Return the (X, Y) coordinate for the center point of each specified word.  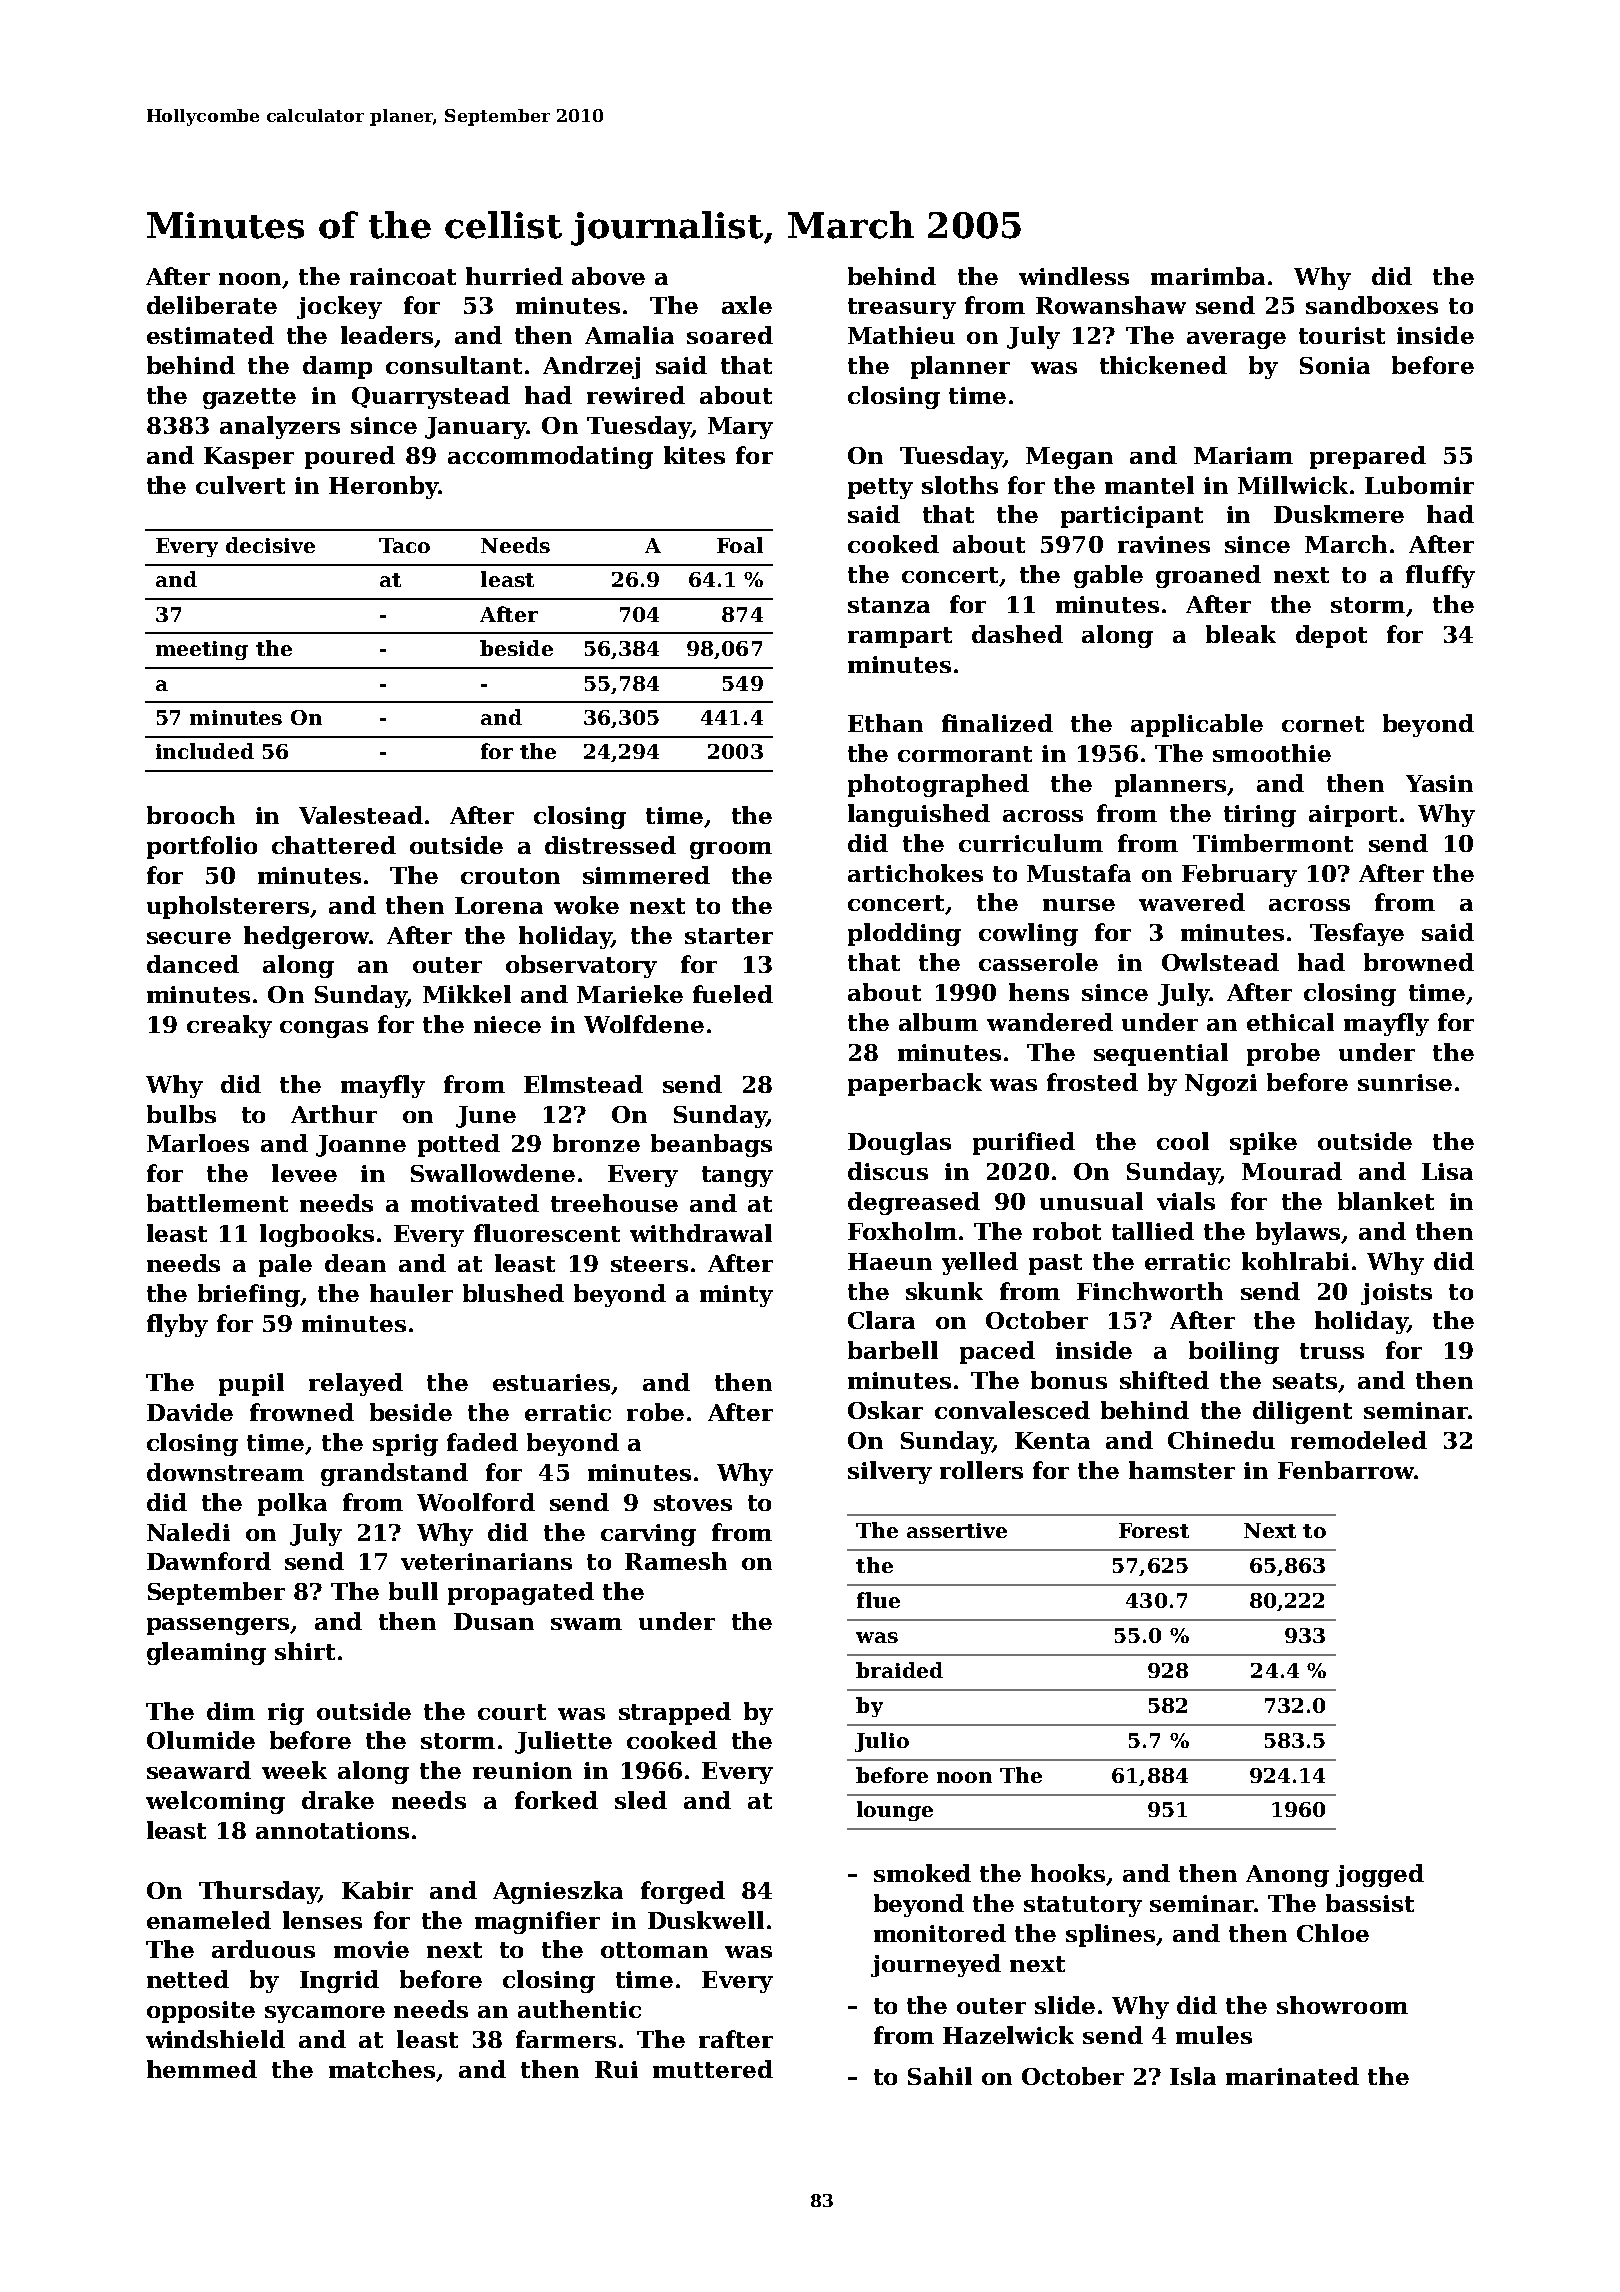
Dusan (494, 1621)
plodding (904, 934)
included (205, 751)
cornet (1323, 724)
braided (899, 1670)
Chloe (1333, 1933)
